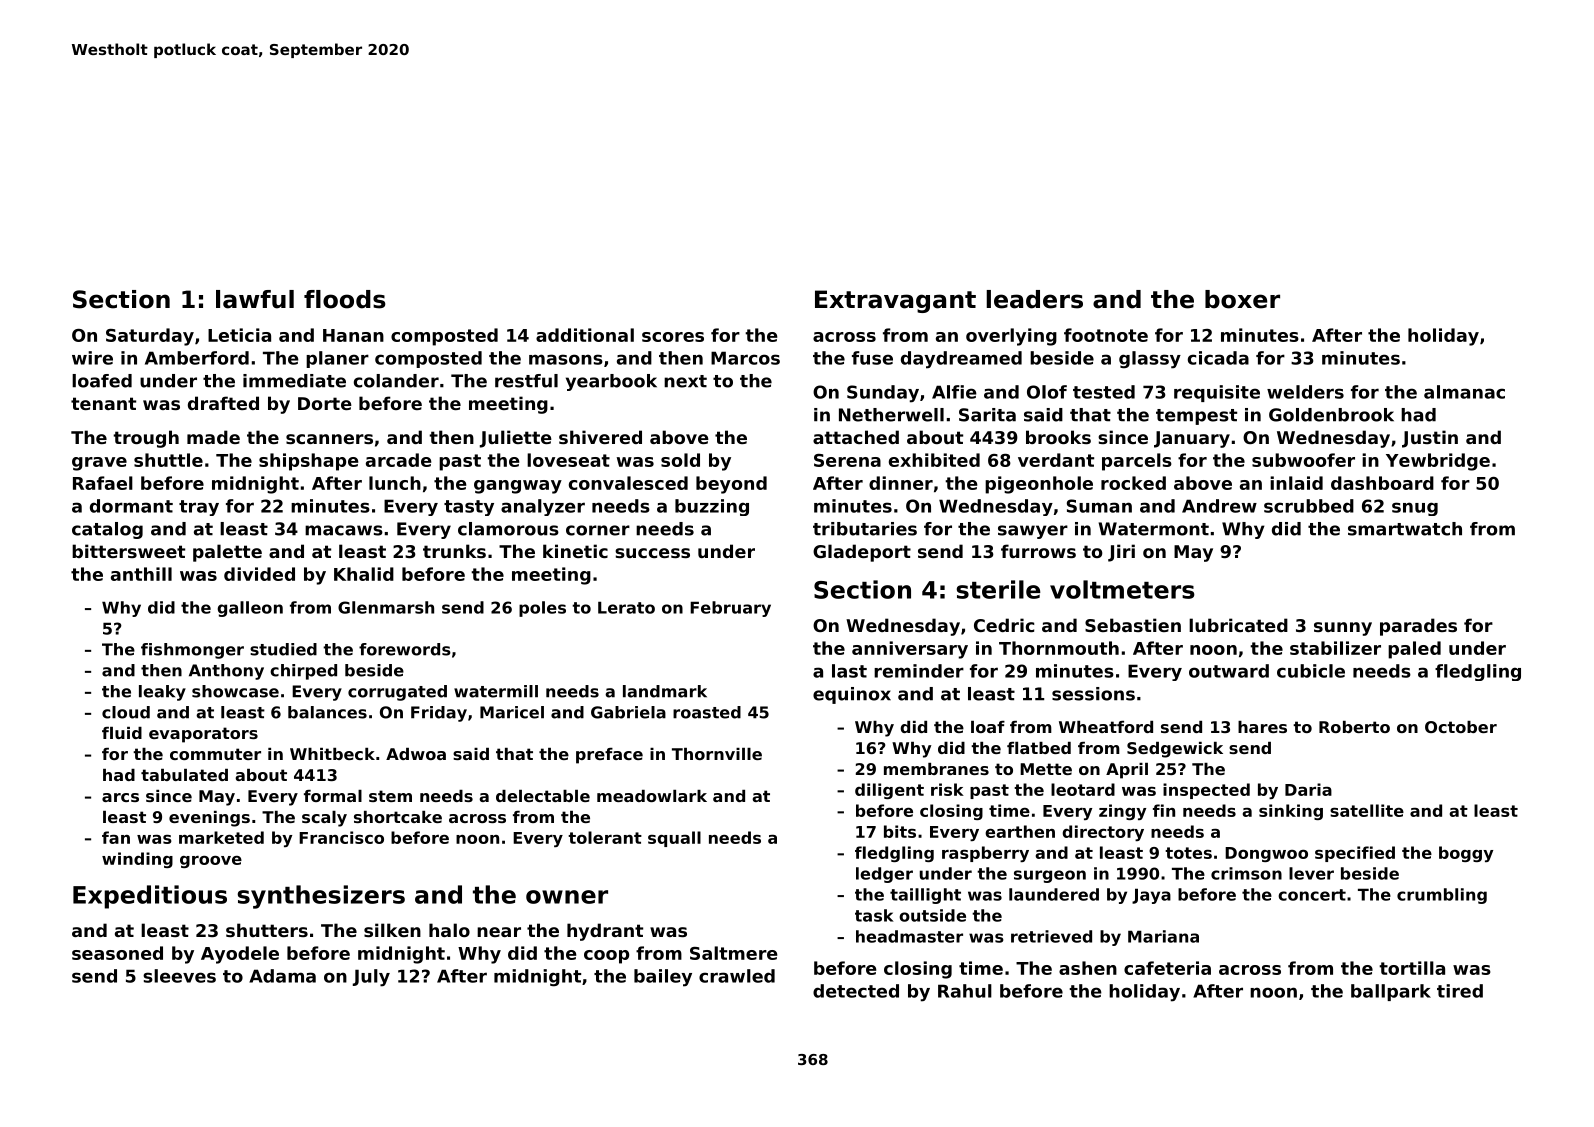 The width and height of the page is (1594, 1127). What do you see at coordinates (673, 337) in the page?
I see `scores` at bounding box center [673, 337].
